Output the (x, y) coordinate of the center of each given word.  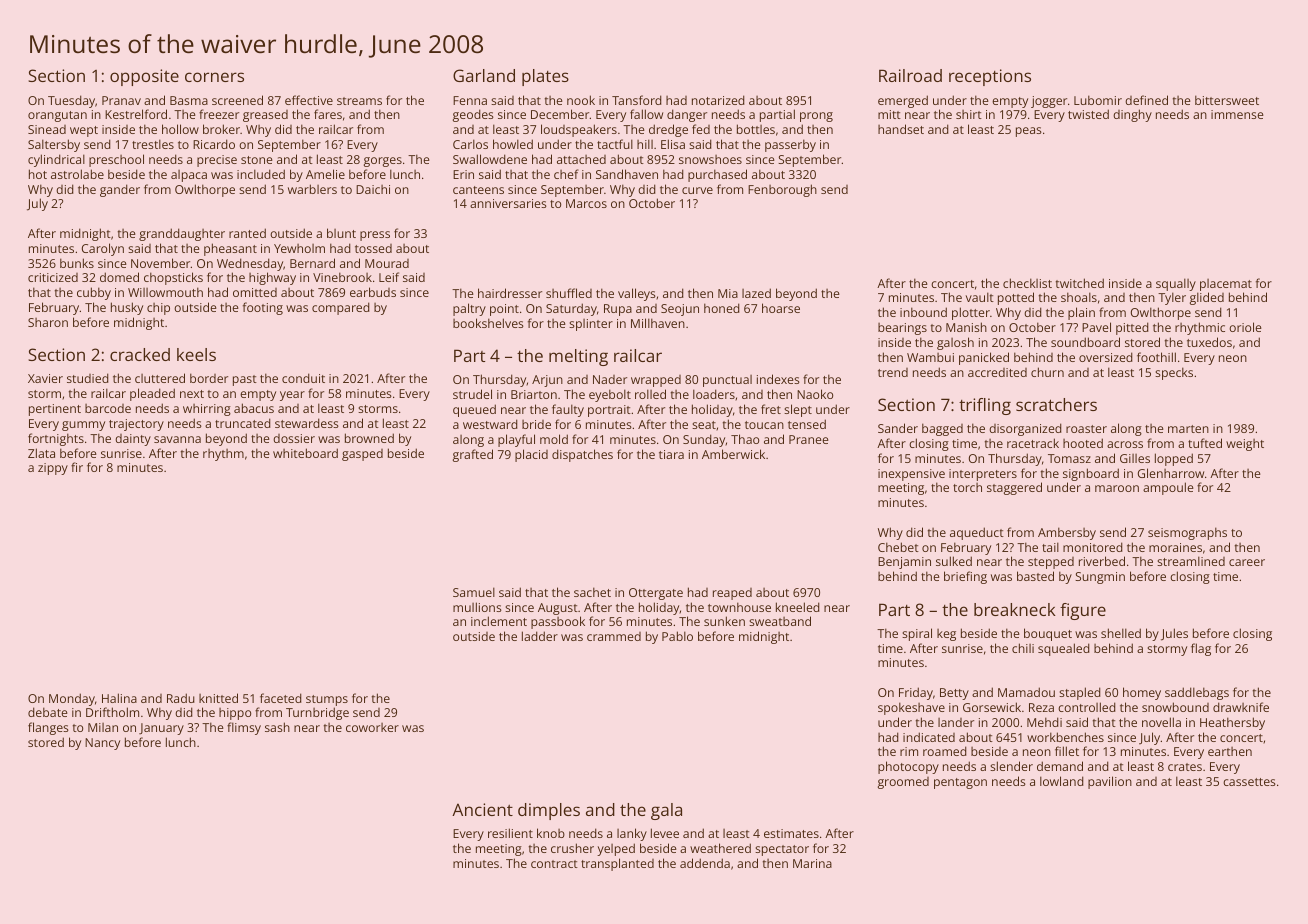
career (1247, 562)
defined (1146, 100)
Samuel (474, 592)
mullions (477, 607)
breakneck (1015, 609)
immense (1237, 114)
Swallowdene (490, 159)
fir (77, 467)
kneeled (798, 607)
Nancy (102, 744)
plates (545, 77)
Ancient (482, 809)
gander (120, 190)
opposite (144, 77)
